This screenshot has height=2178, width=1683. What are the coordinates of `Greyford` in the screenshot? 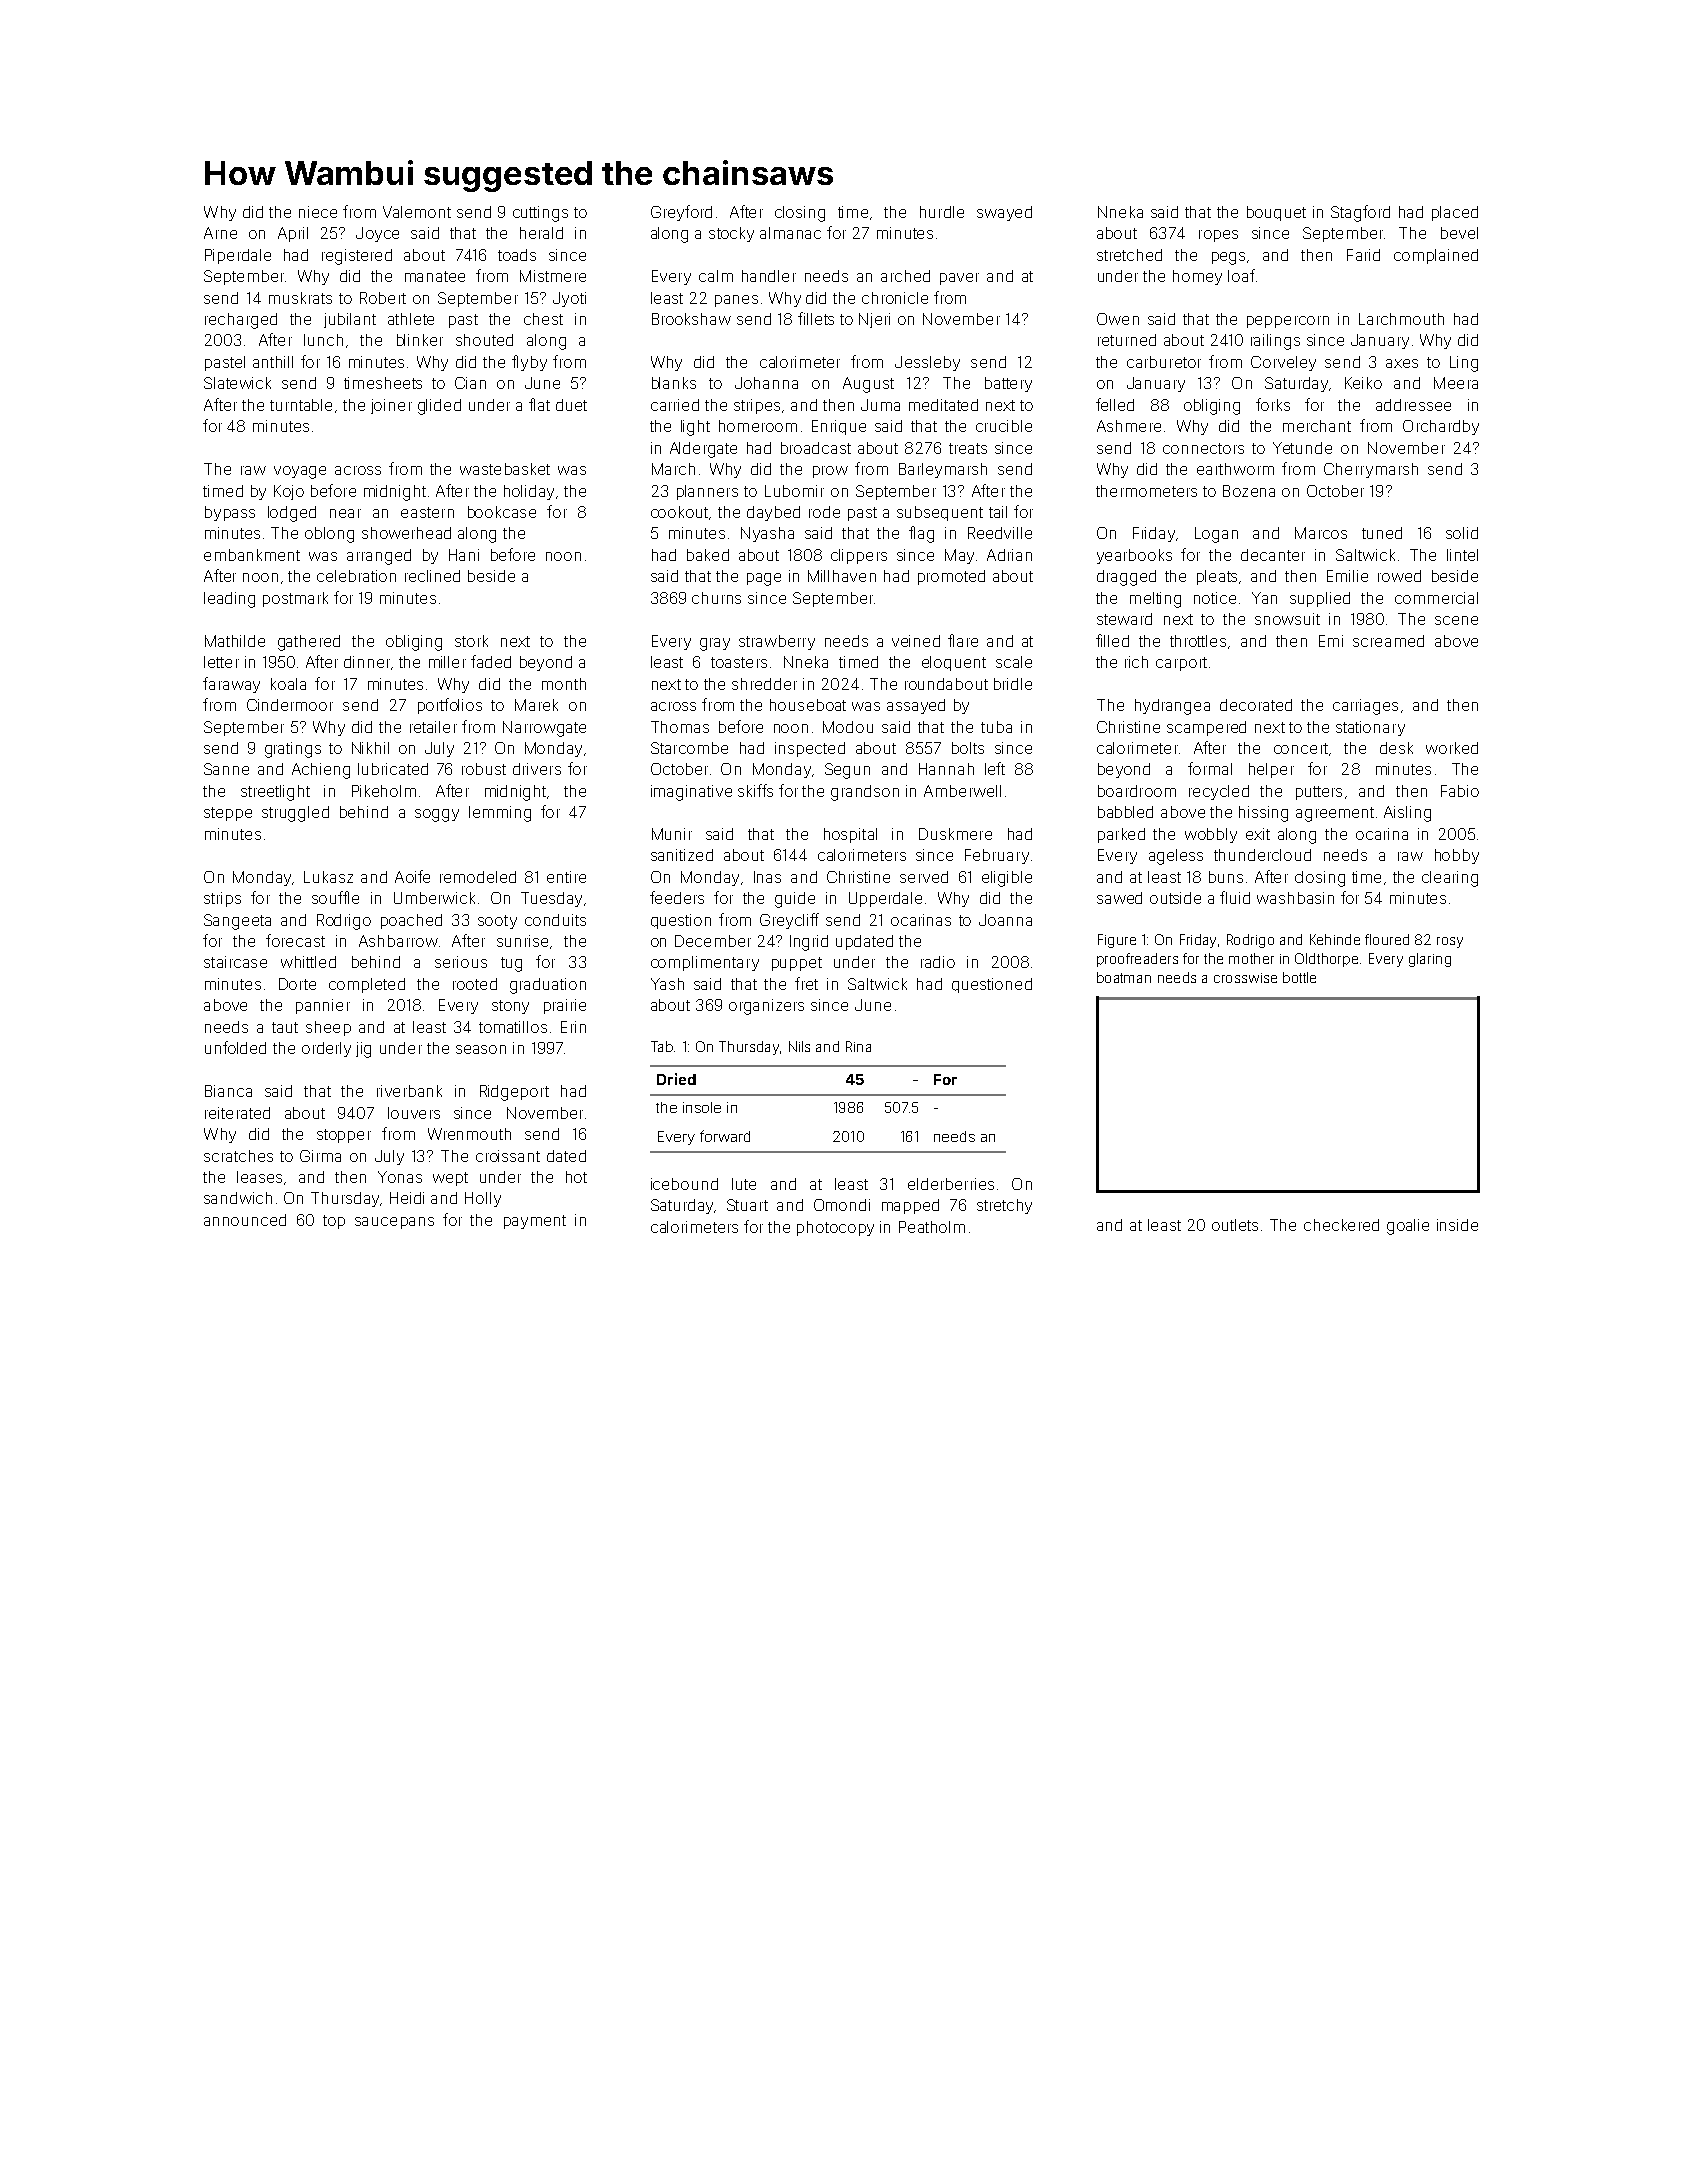 It's located at (681, 213).
